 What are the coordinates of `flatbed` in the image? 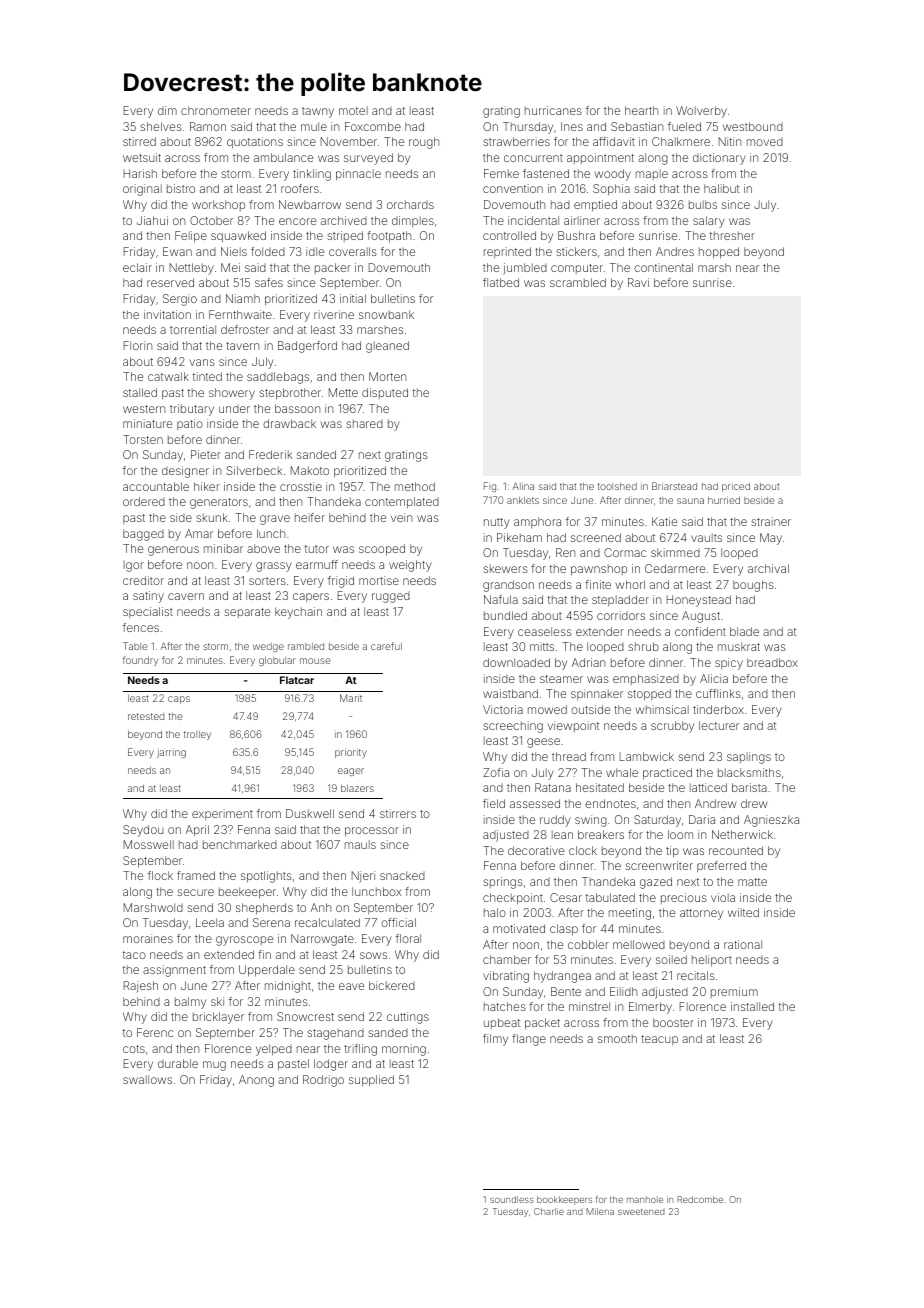 It's located at (501, 282).
